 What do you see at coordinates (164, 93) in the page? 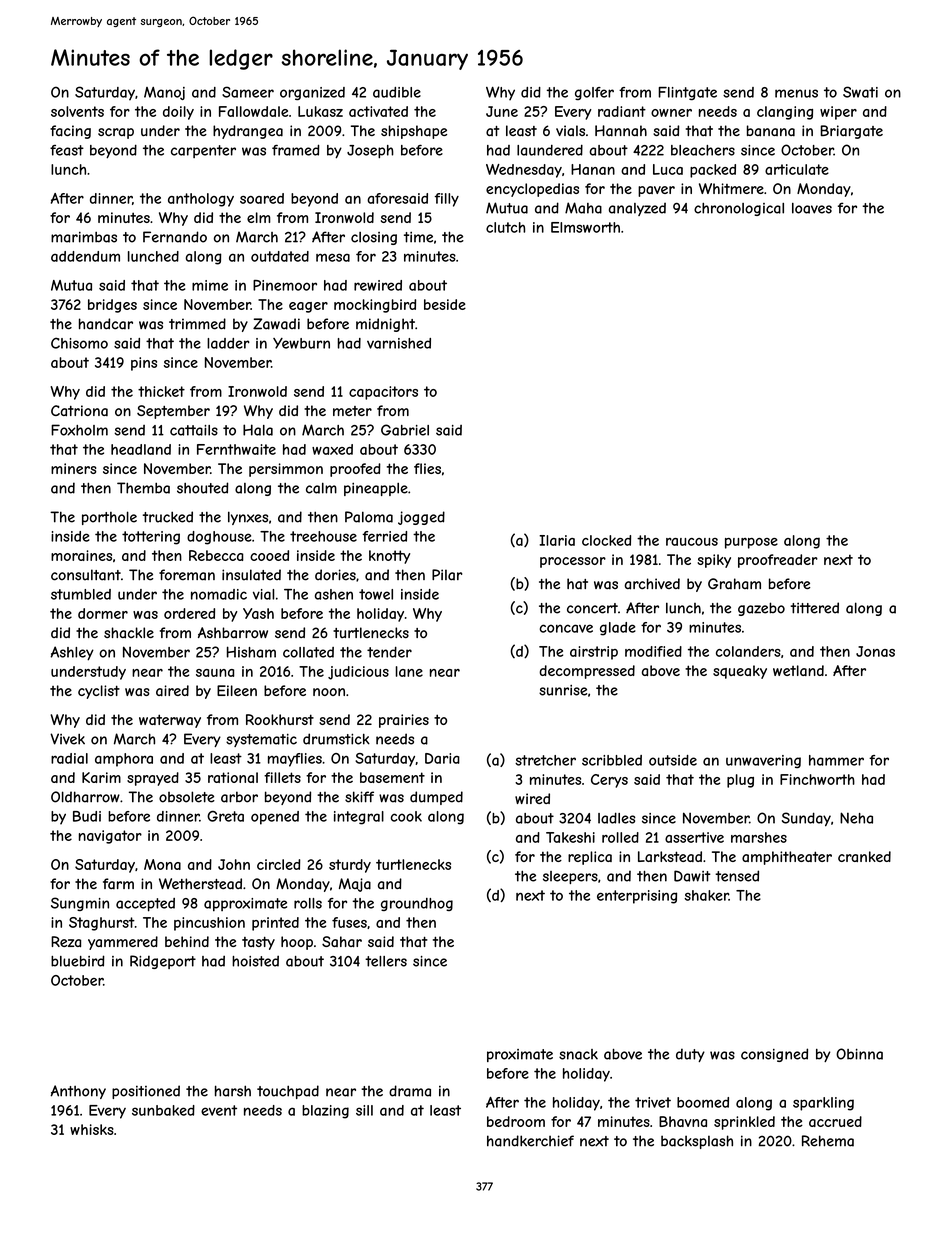
I see `Manoj` at bounding box center [164, 93].
